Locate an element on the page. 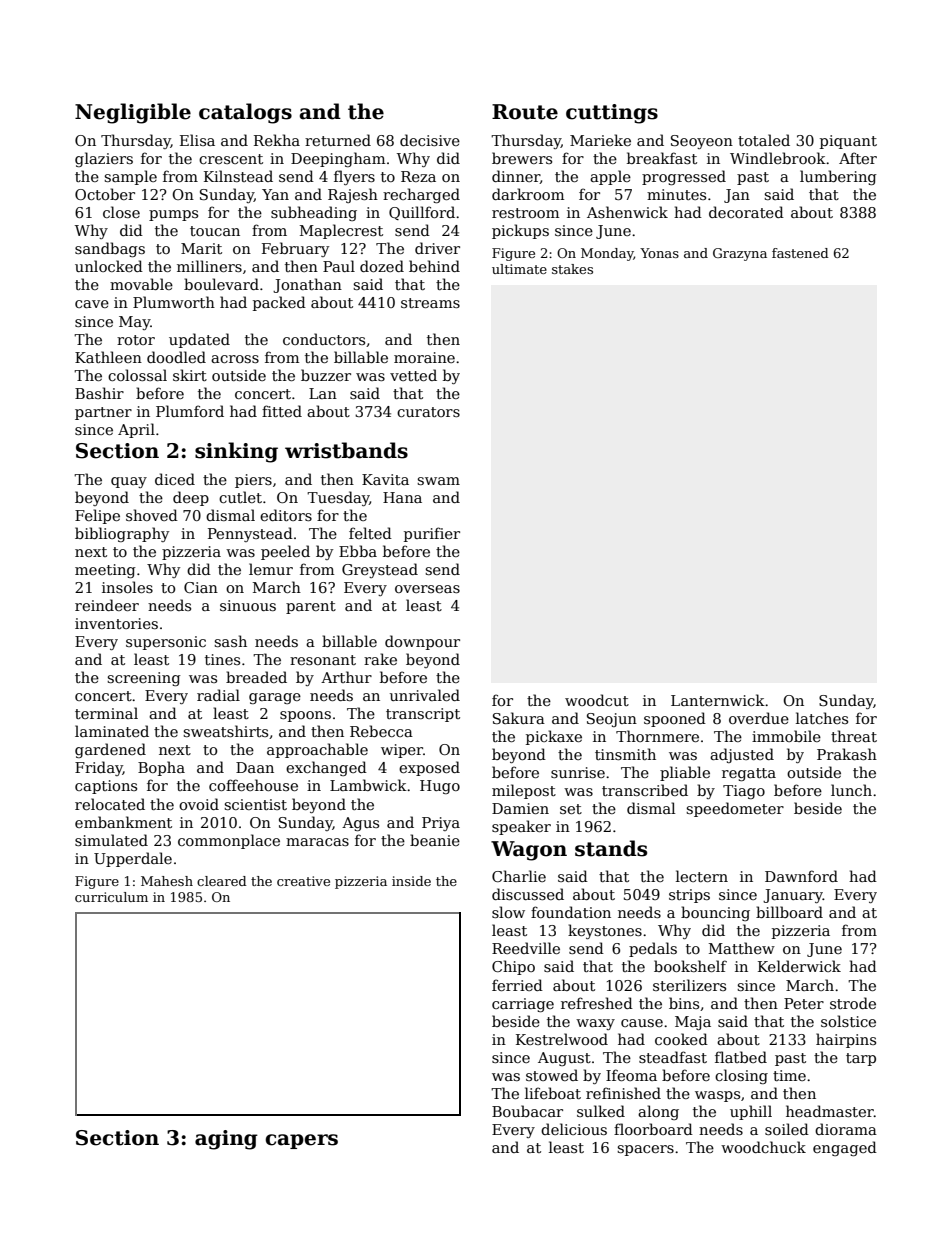 This document has height=1233, width=952. Bopha is located at coordinates (161, 768).
